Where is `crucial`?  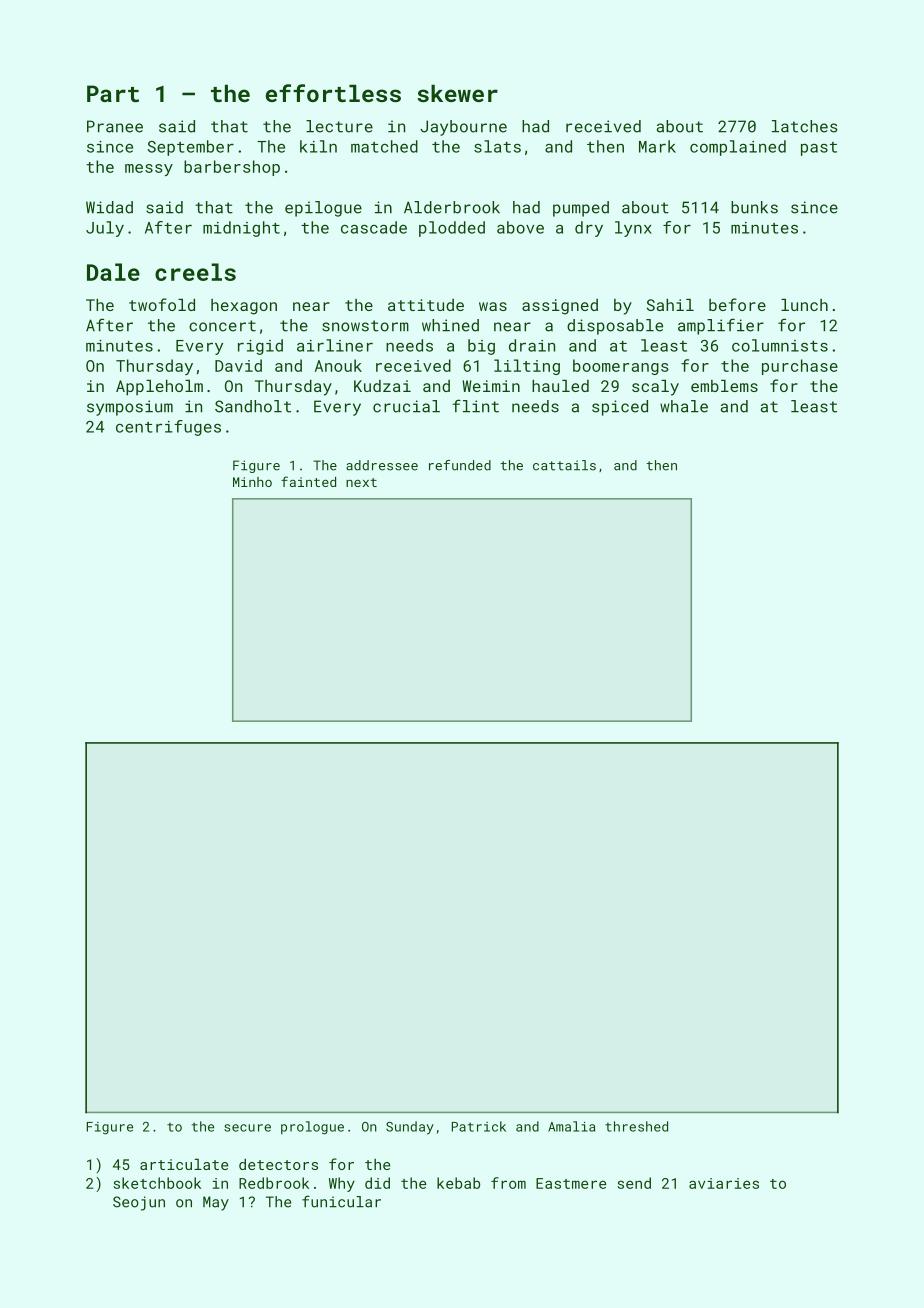
crucial is located at coordinates (406, 406).
